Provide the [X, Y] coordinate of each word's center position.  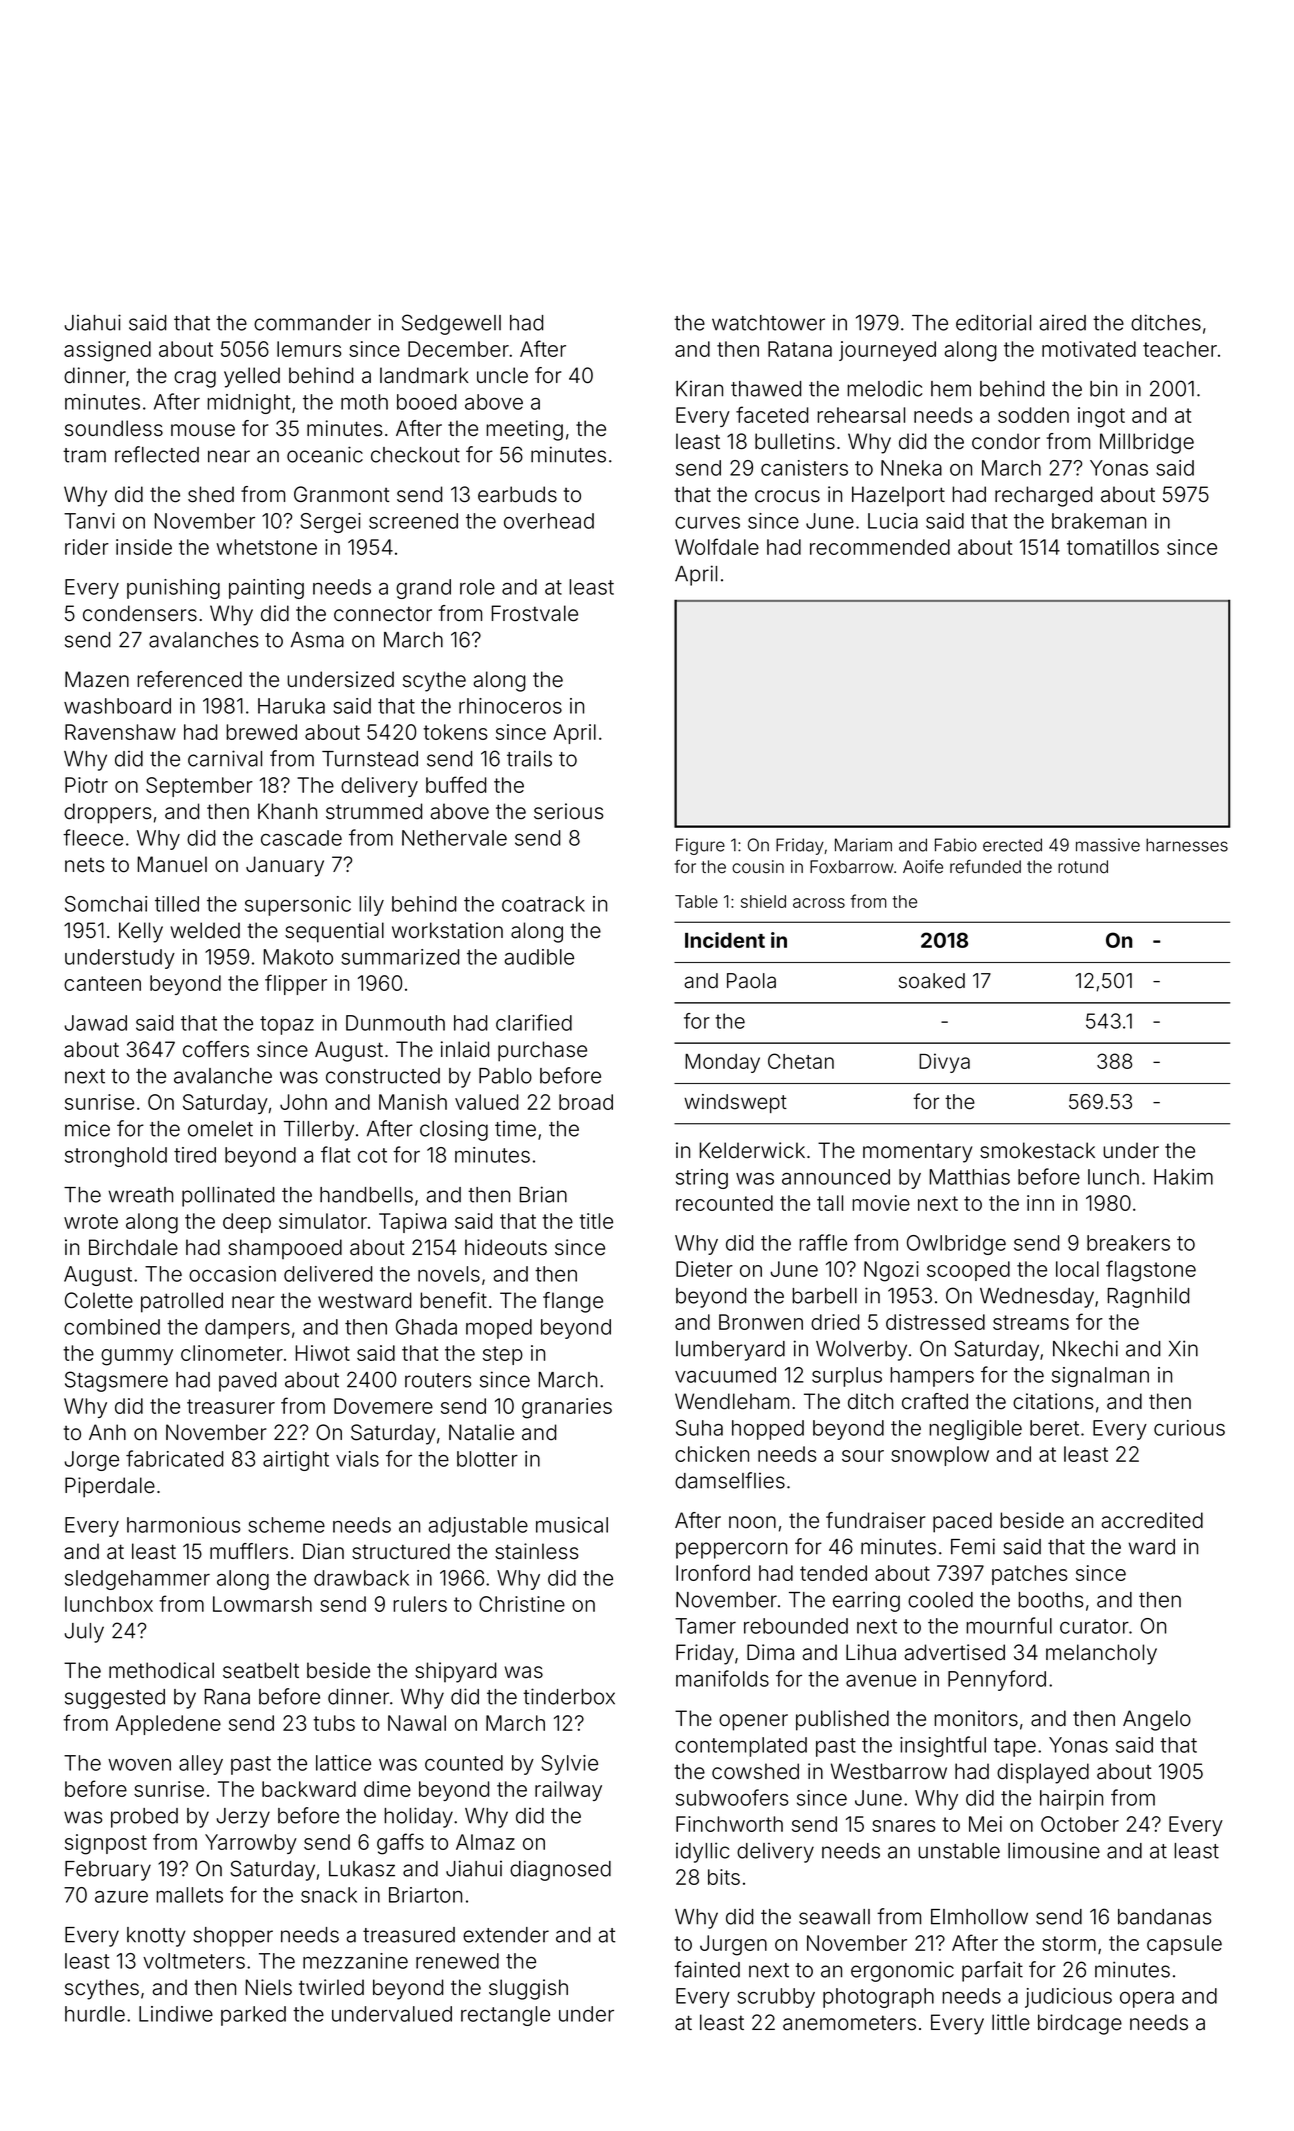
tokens [455, 732]
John [303, 1102]
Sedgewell [451, 324]
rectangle [505, 2016]
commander [312, 323]
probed [144, 1818]
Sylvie [569, 1765]
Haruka [291, 706]
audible [539, 957]
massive [1108, 845]
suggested [115, 1699]
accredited [1152, 1520]
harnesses [1187, 845]
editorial [993, 322]
